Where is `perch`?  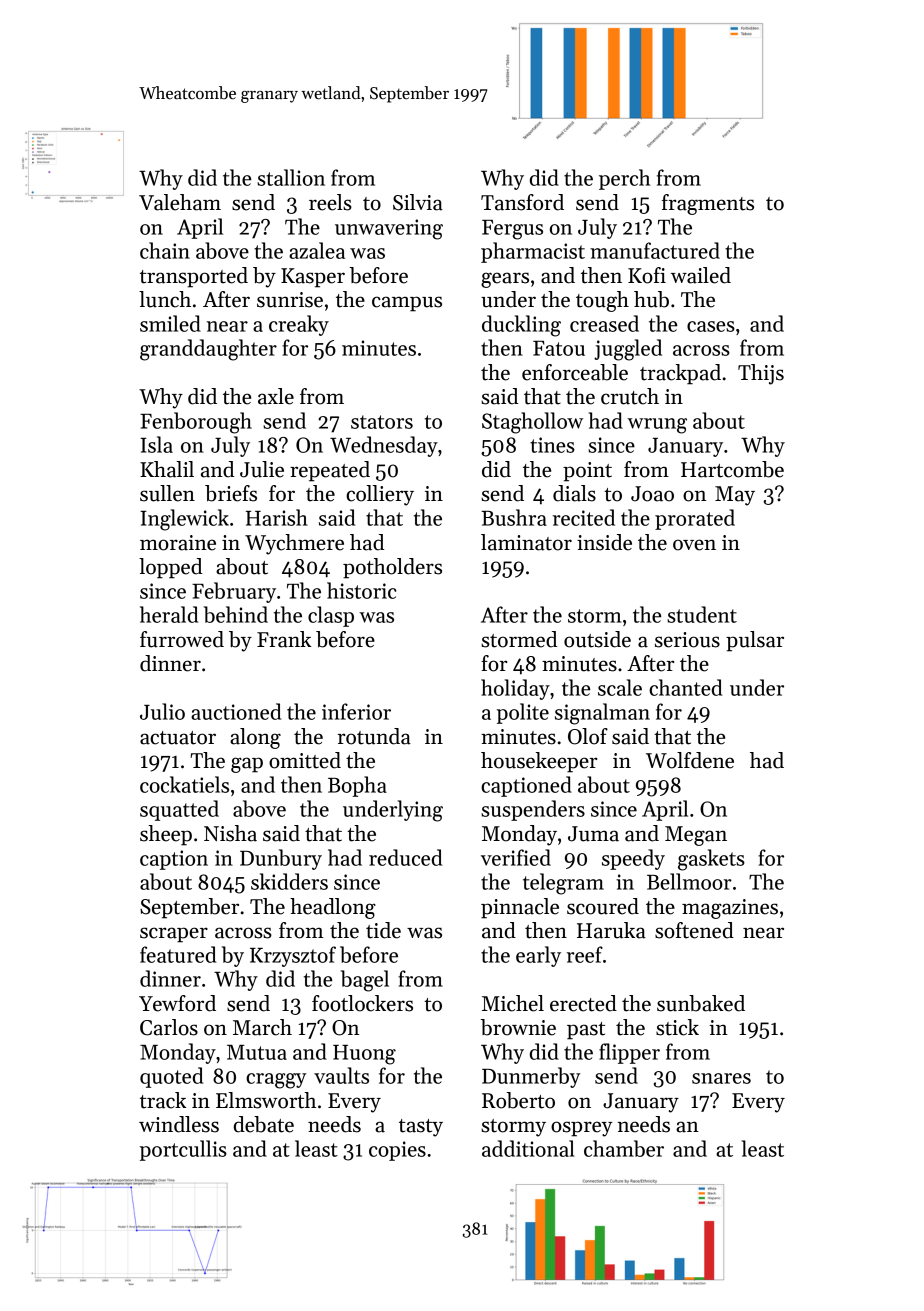
perch is located at coordinates (624, 179).
